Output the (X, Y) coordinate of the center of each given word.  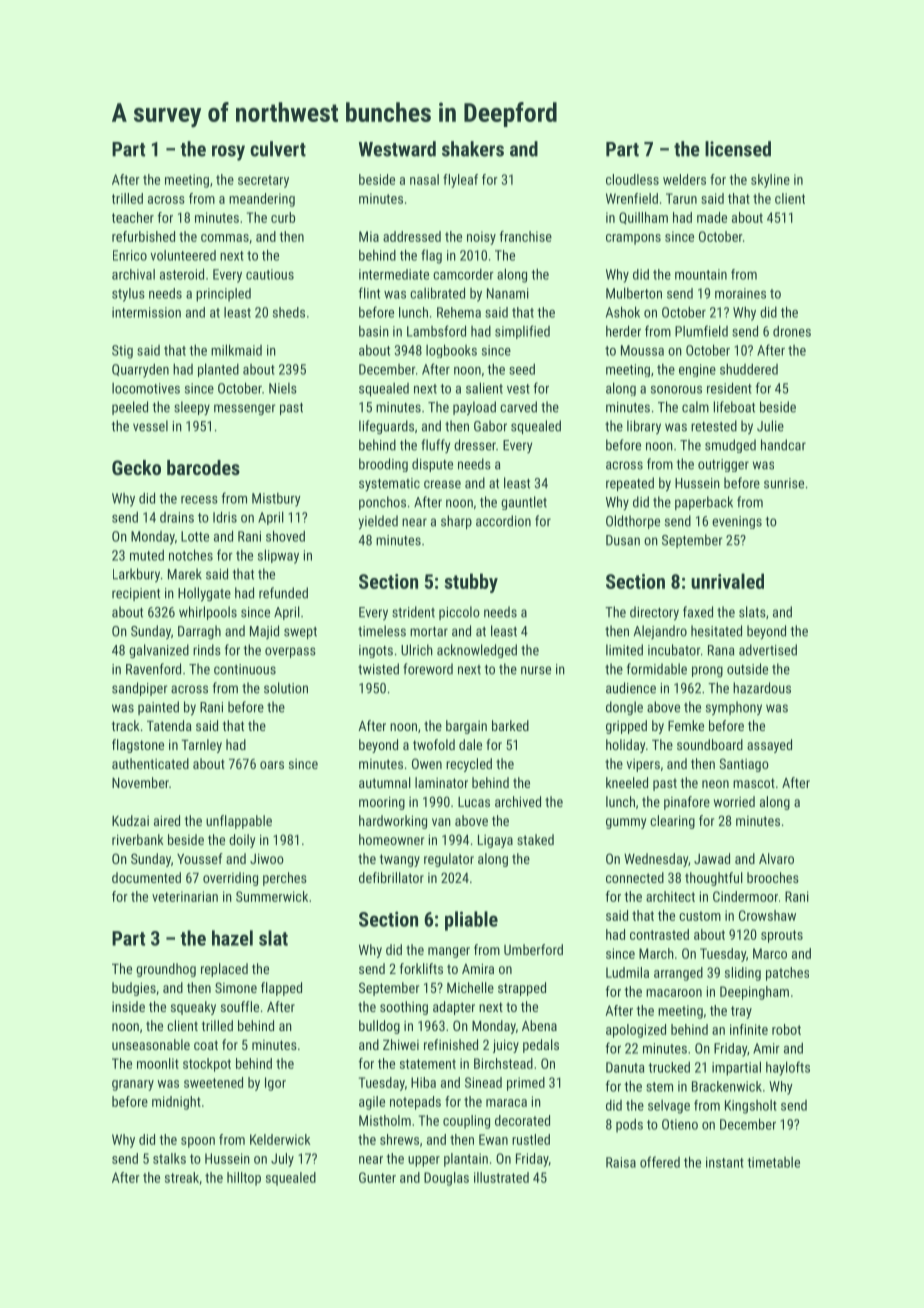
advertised (768, 650)
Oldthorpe (633, 522)
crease (442, 484)
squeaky (193, 1008)
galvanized (159, 651)
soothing (404, 1008)
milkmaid (236, 350)
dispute (432, 465)
